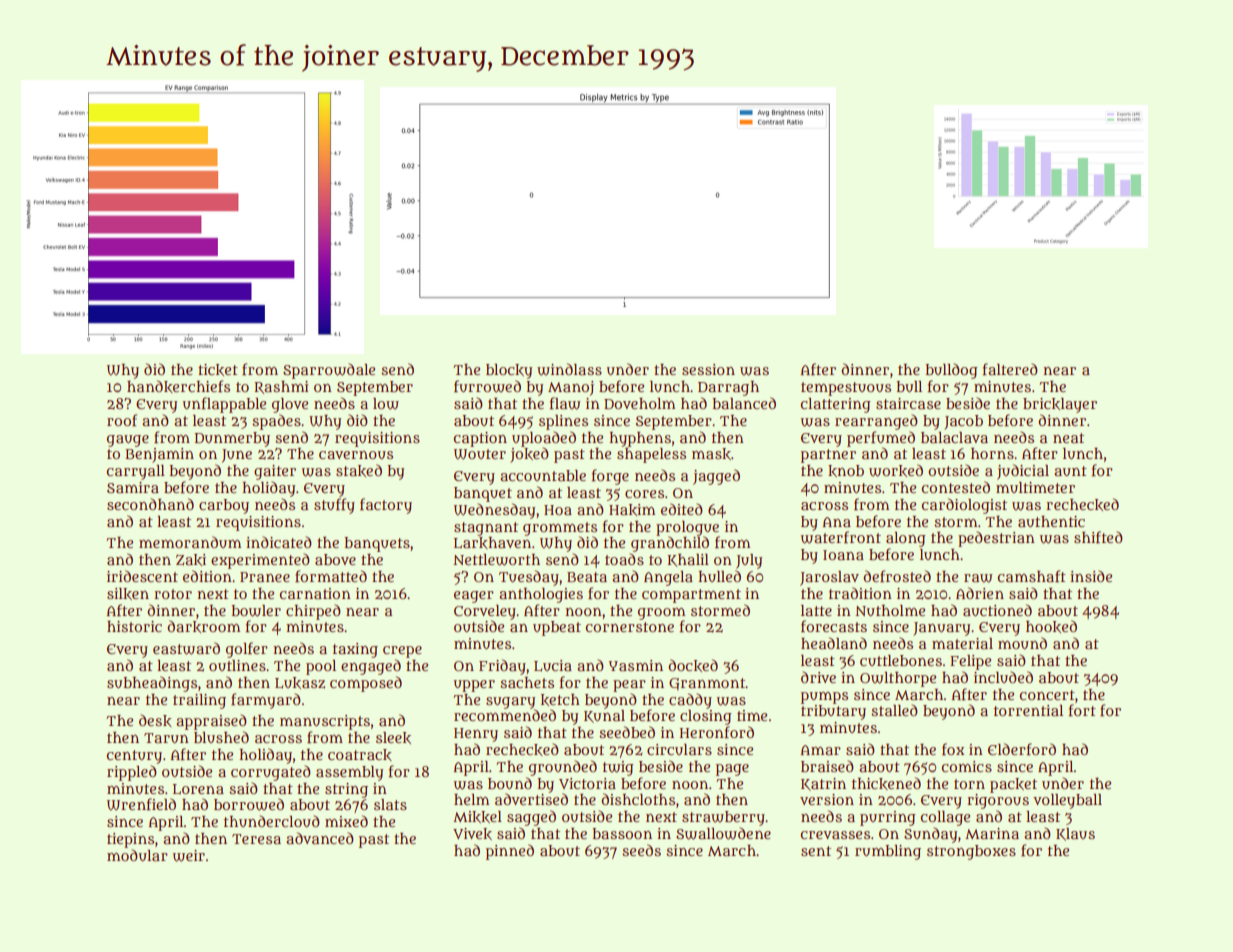 This page has height=952, width=1233. I want to click on Pranee, so click(265, 577).
